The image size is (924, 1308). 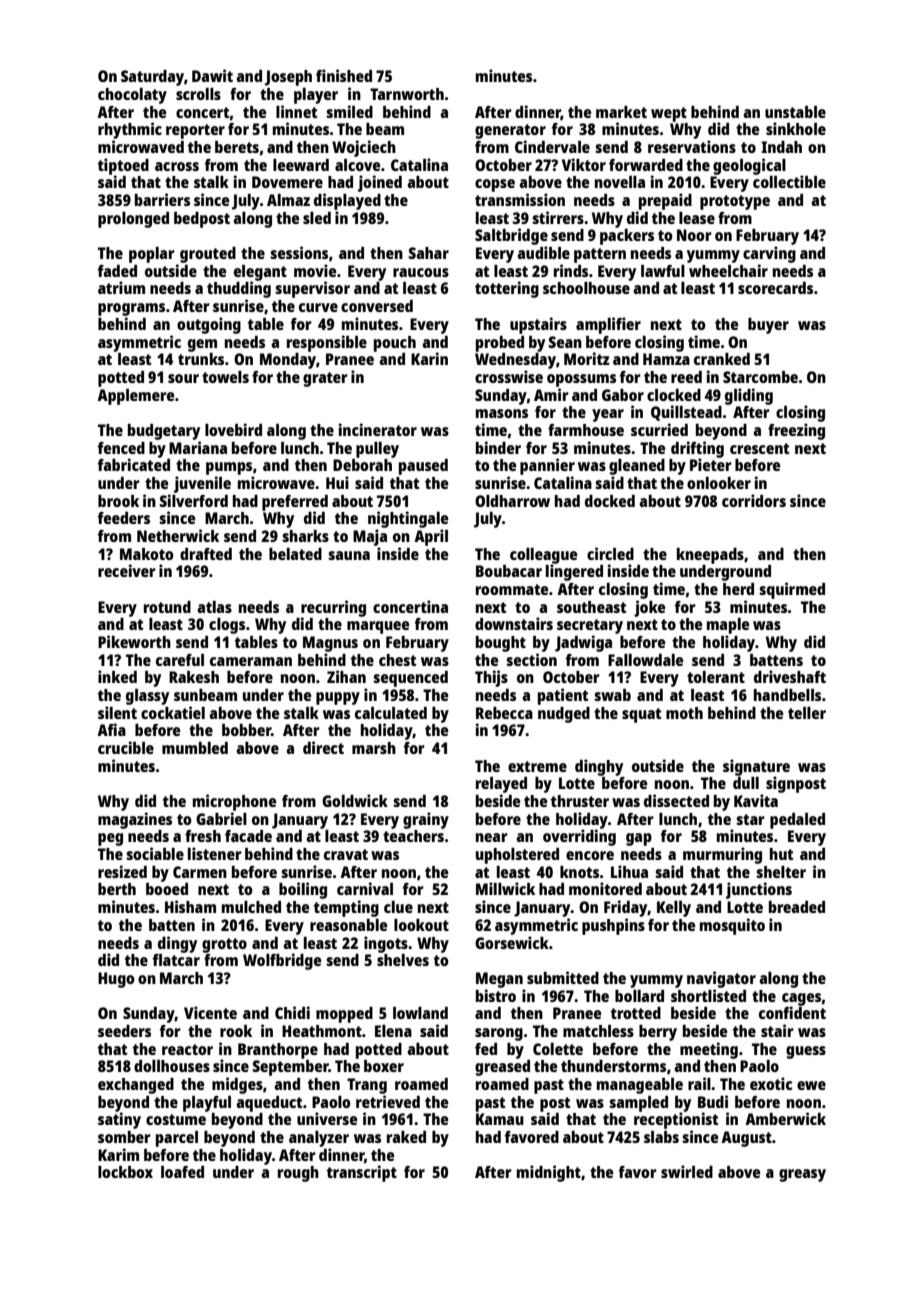 I want to click on Kavita, so click(x=756, y=800).
